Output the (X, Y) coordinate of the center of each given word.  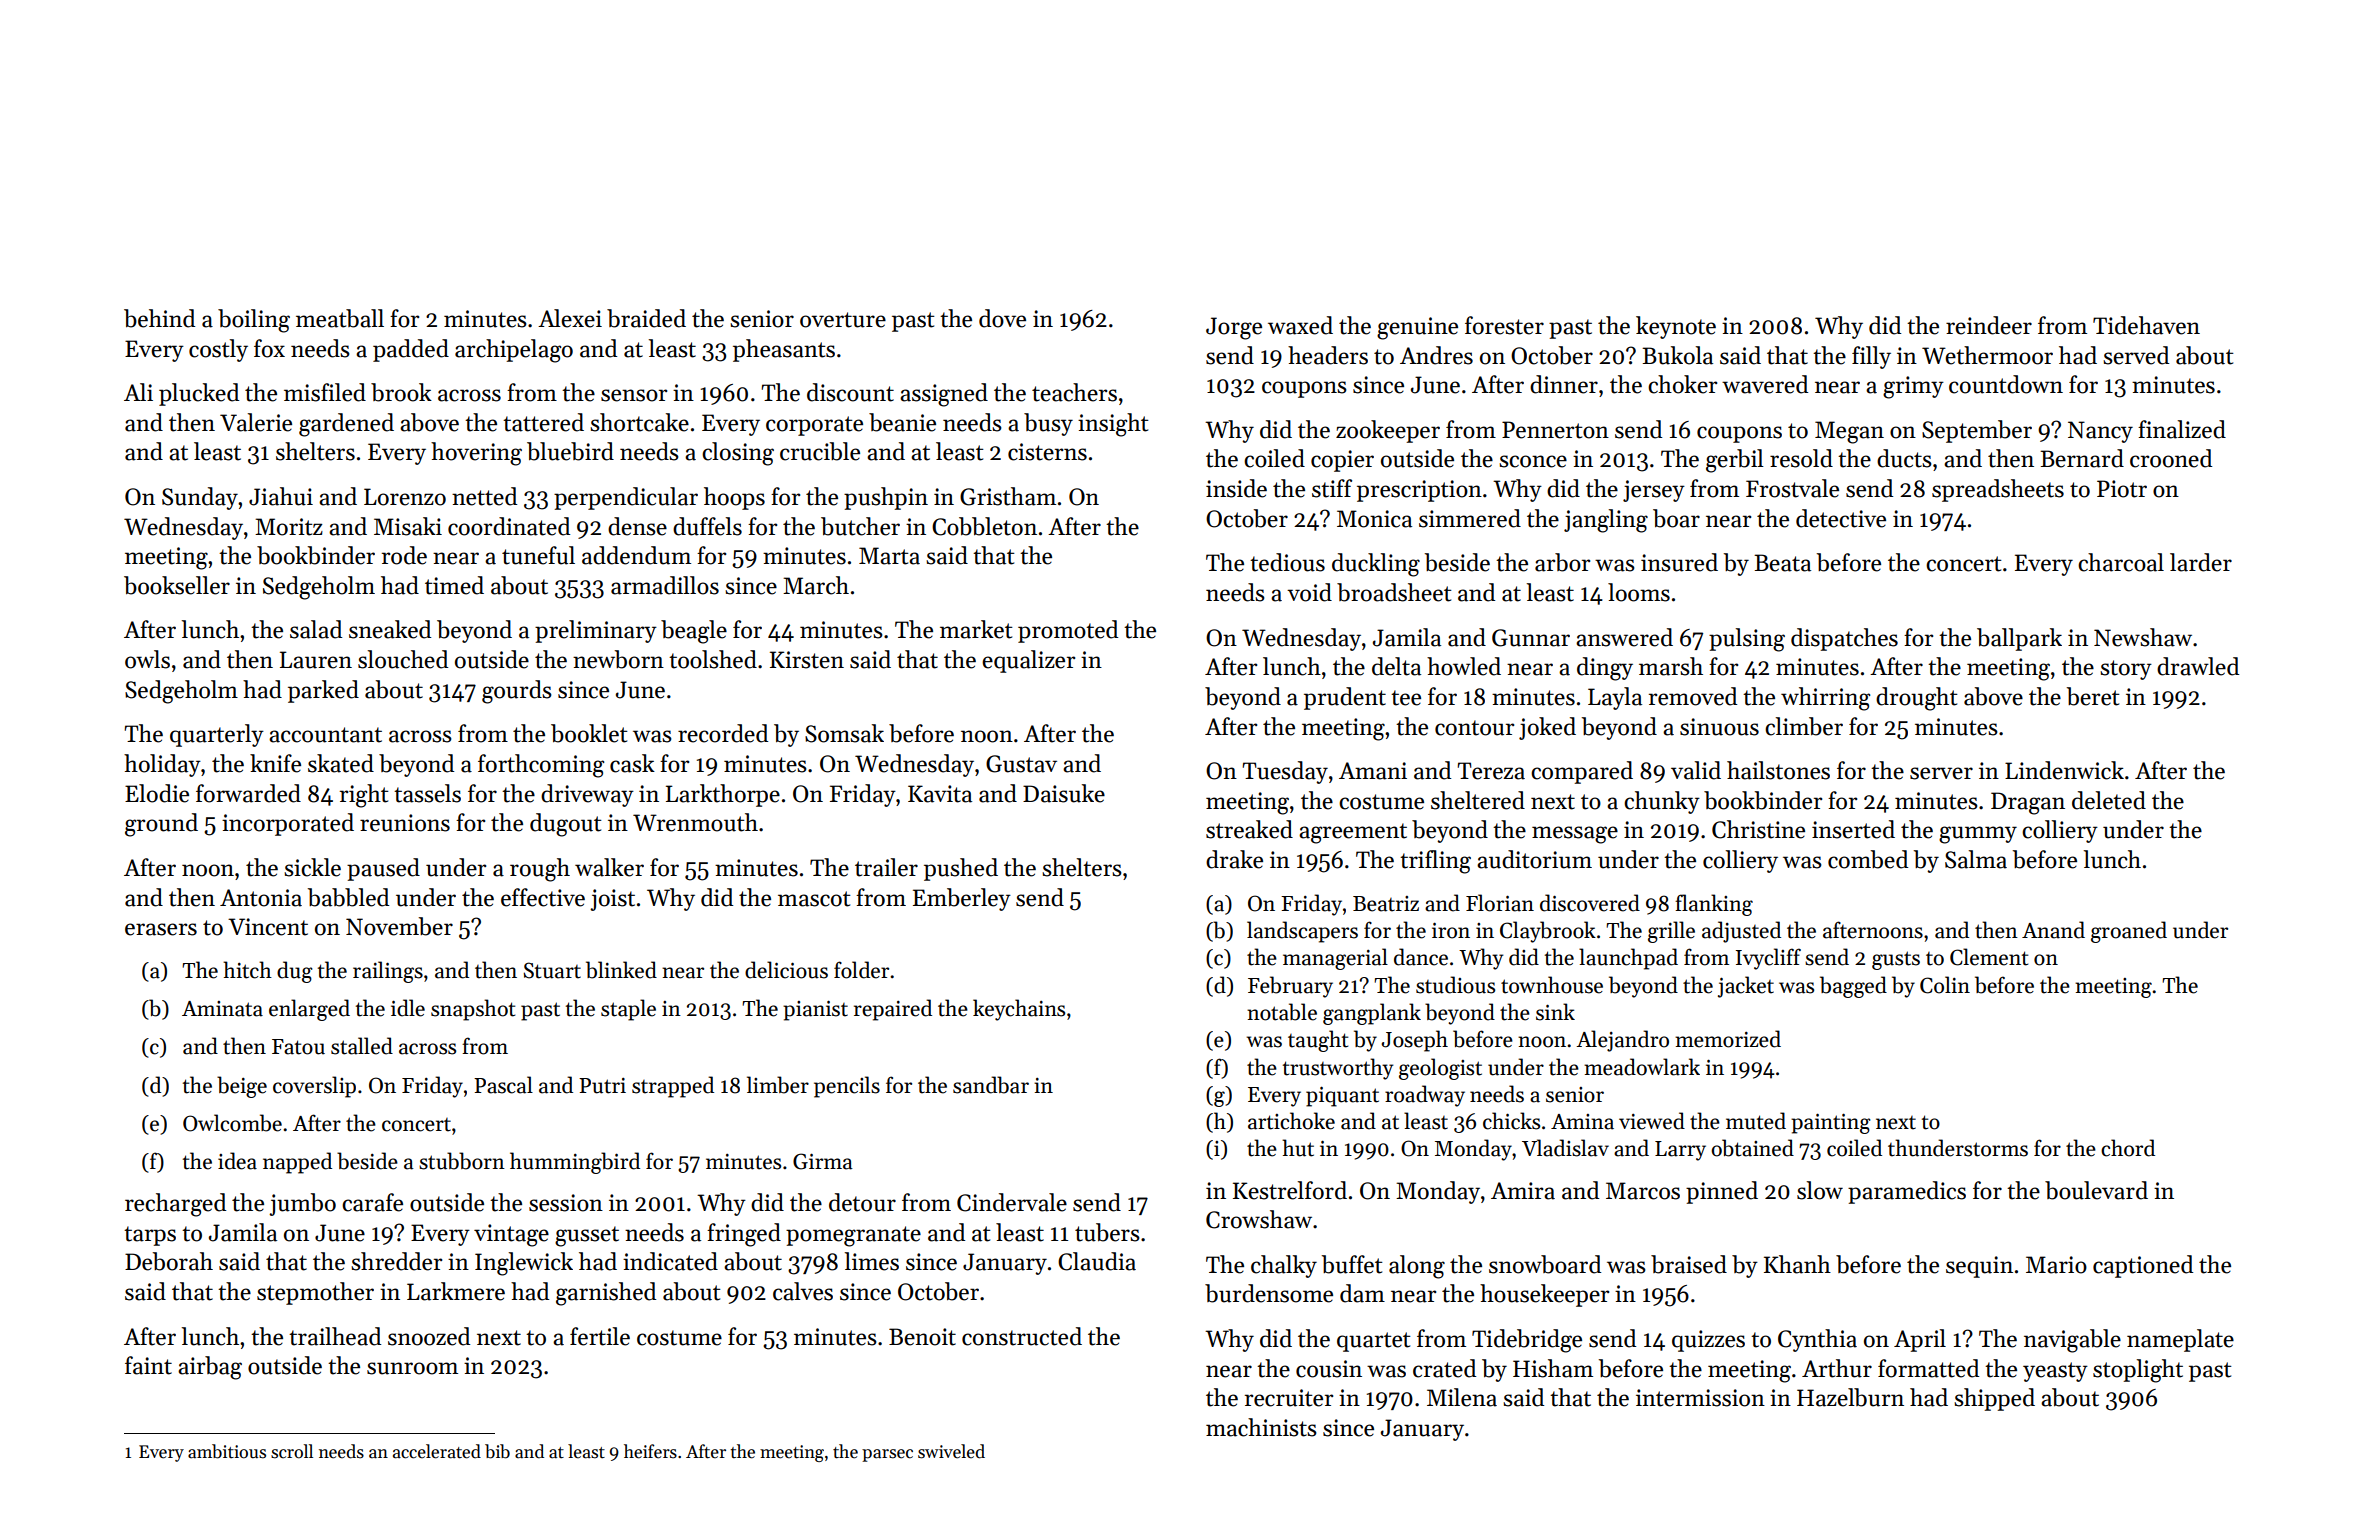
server (1941, 773)
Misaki (408, 526)
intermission (1700, 1398)
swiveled (951, 1451)
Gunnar (1531, 638)
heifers (650, 1451)
